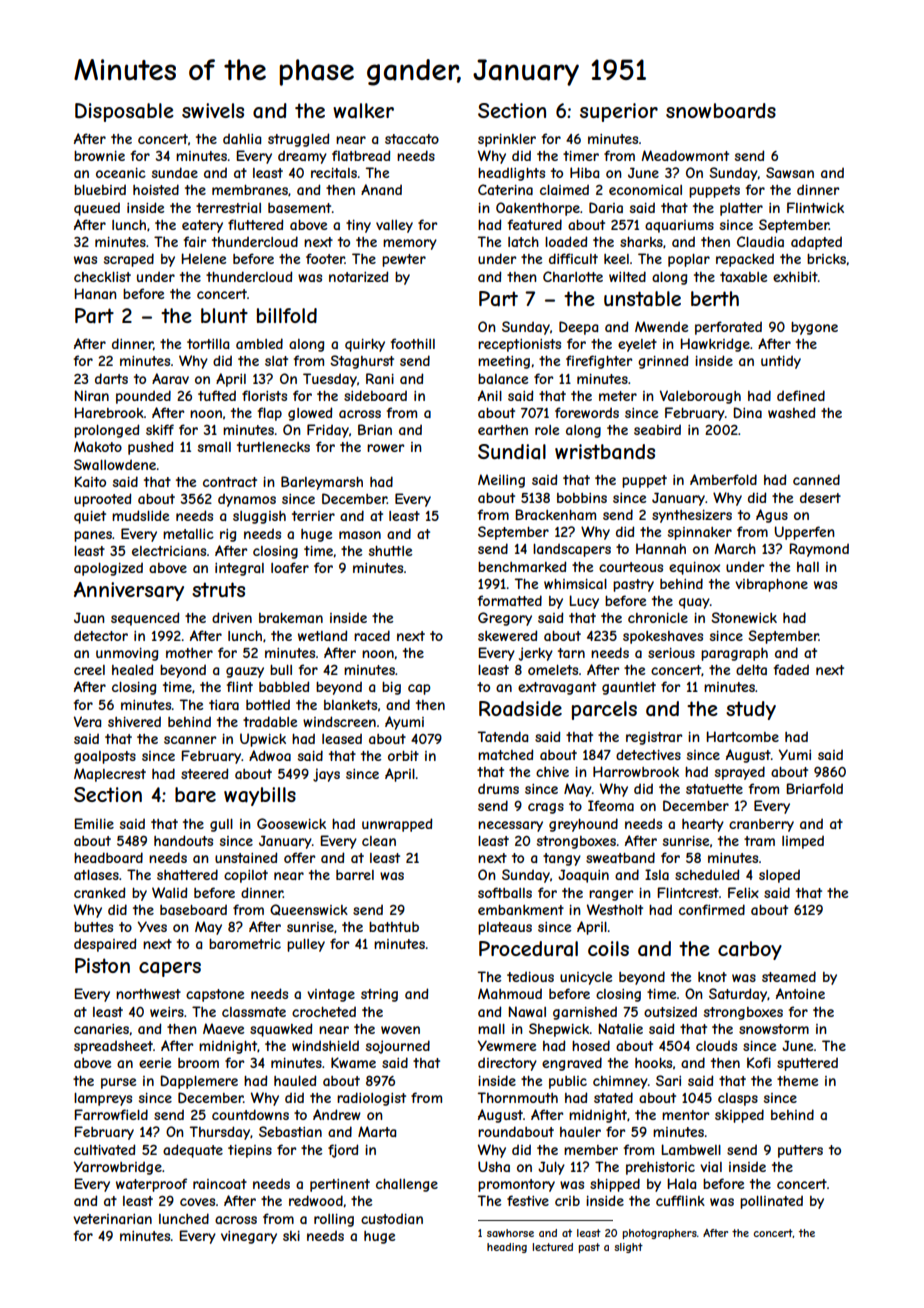 The width and height of the document is (924, 1308). I want to click on recitals, so click(334, 173).
